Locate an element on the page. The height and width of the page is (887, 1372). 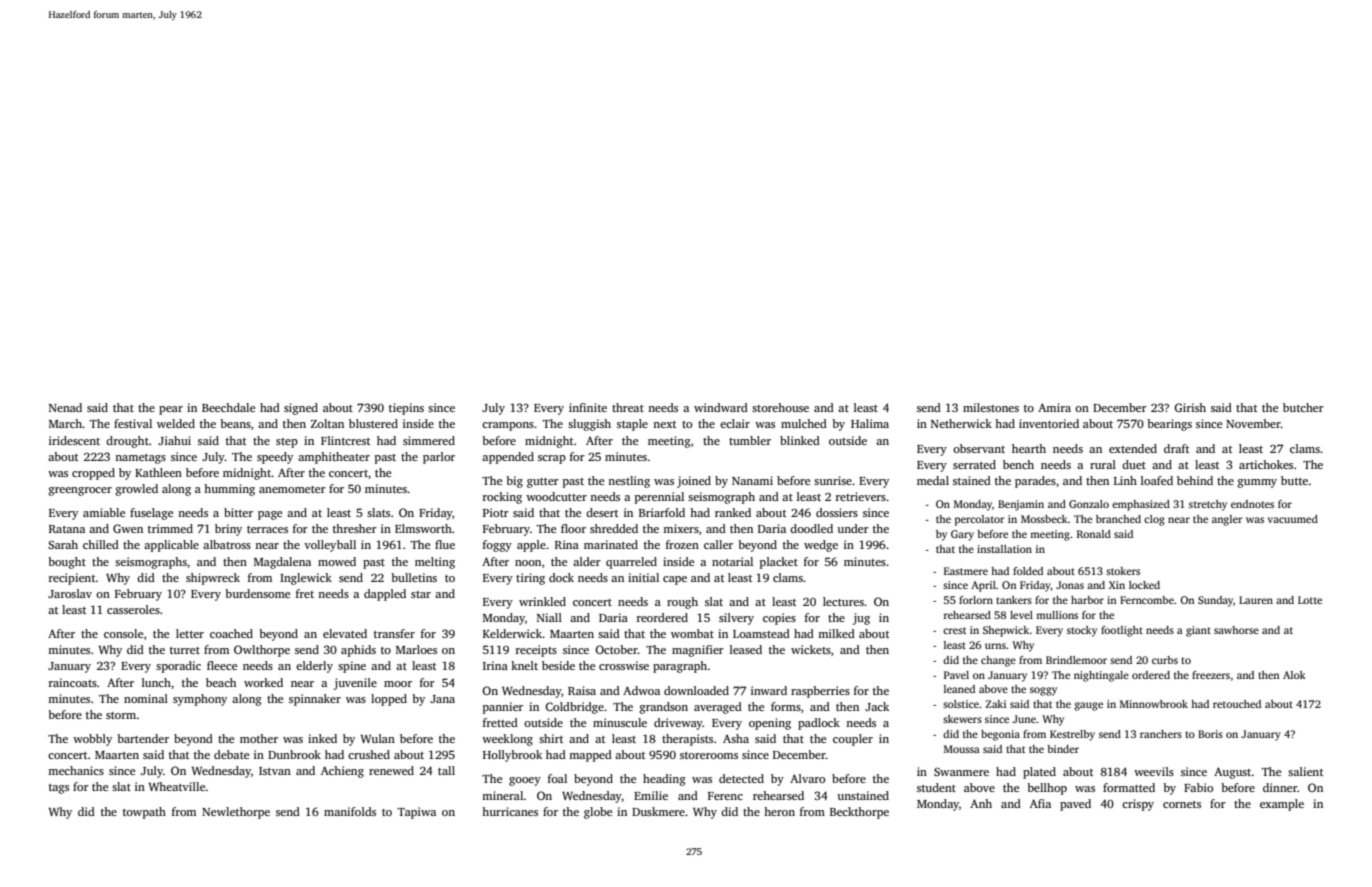
Beckthorpe is located at coordinates (859, 813).
